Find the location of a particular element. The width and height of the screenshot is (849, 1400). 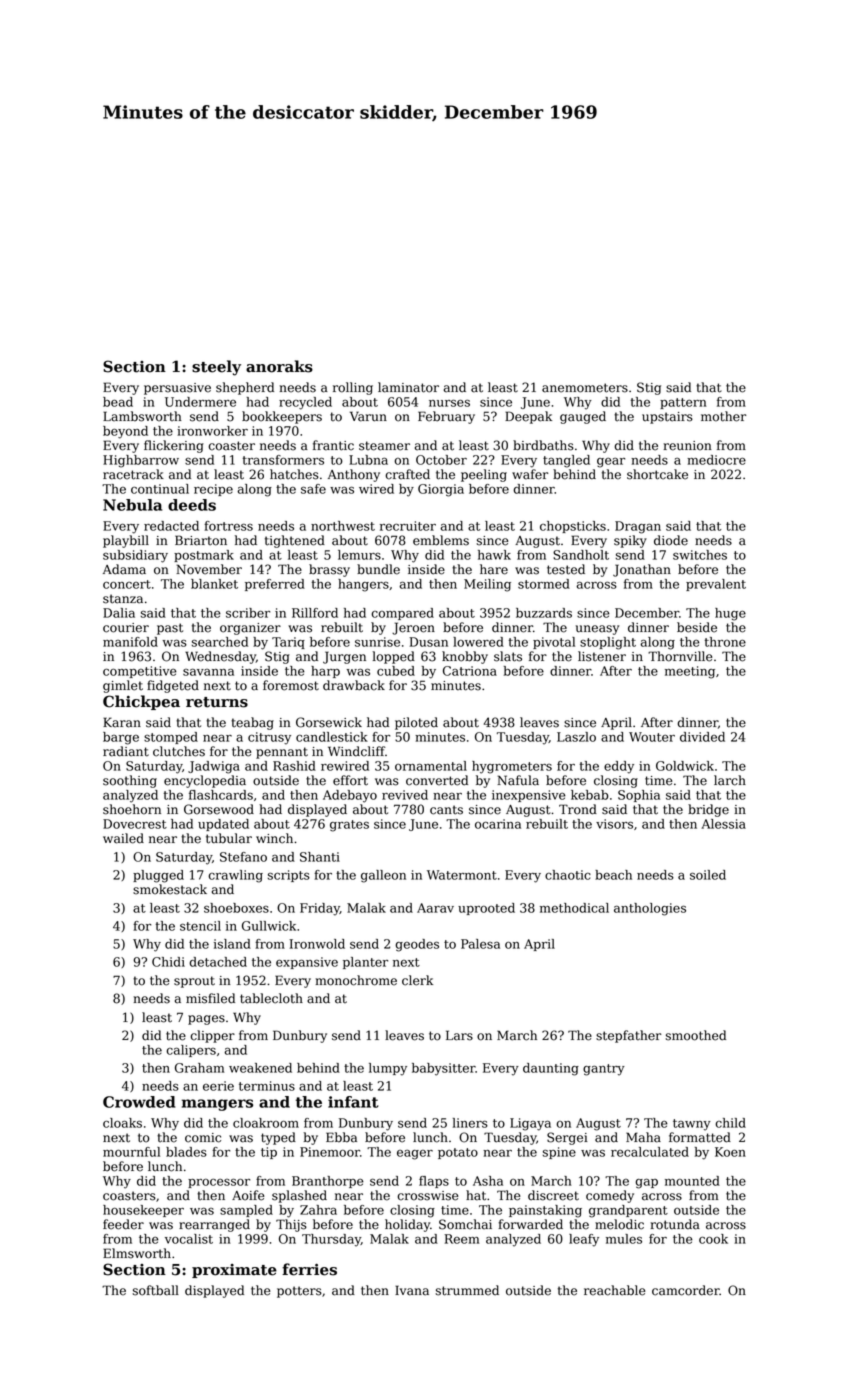

pattern is located at coordinates (683, 403).
